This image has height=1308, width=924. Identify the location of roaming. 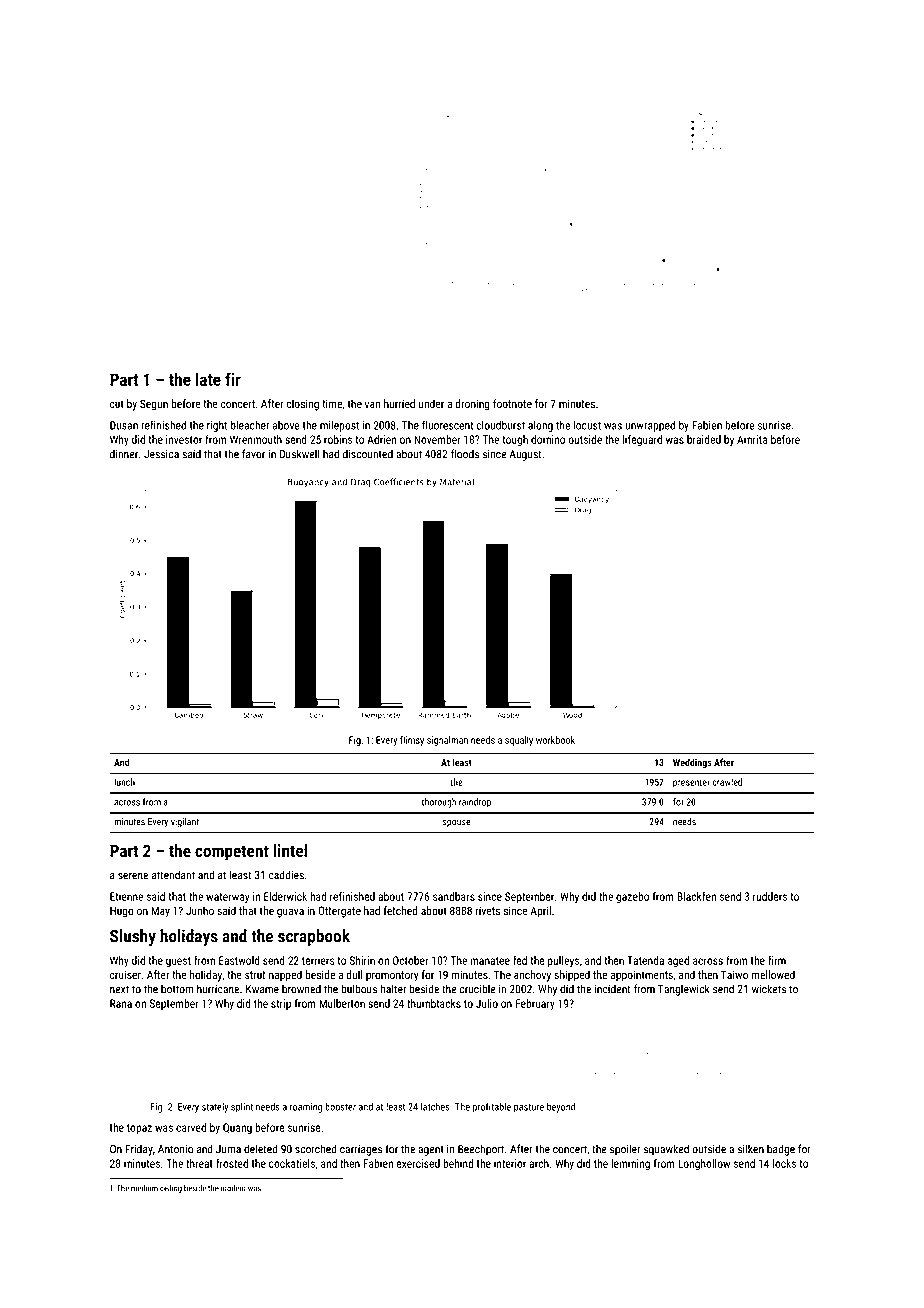
(306, 1108).
